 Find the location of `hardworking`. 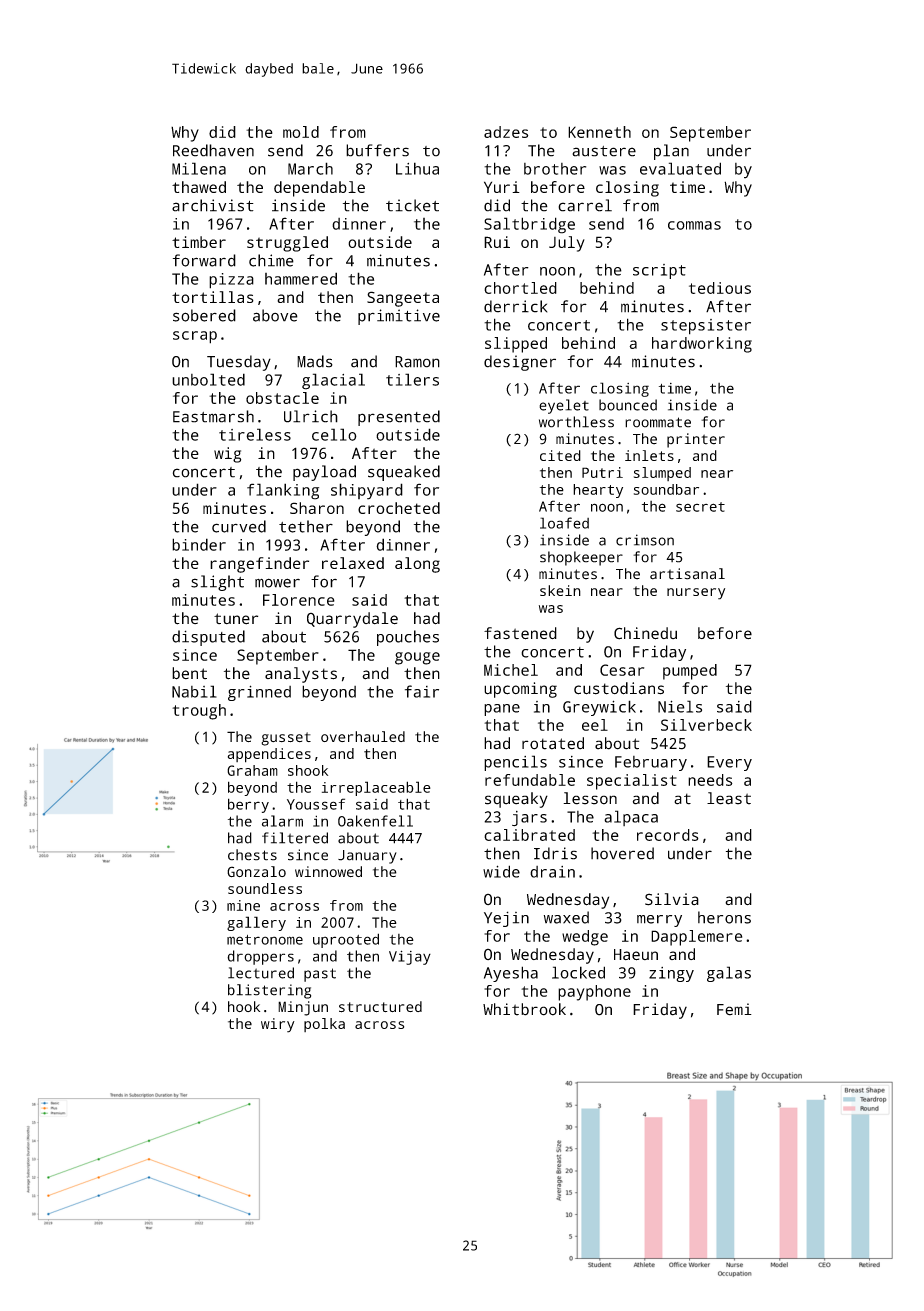

hardworking is located at coordinates (702, 345).
